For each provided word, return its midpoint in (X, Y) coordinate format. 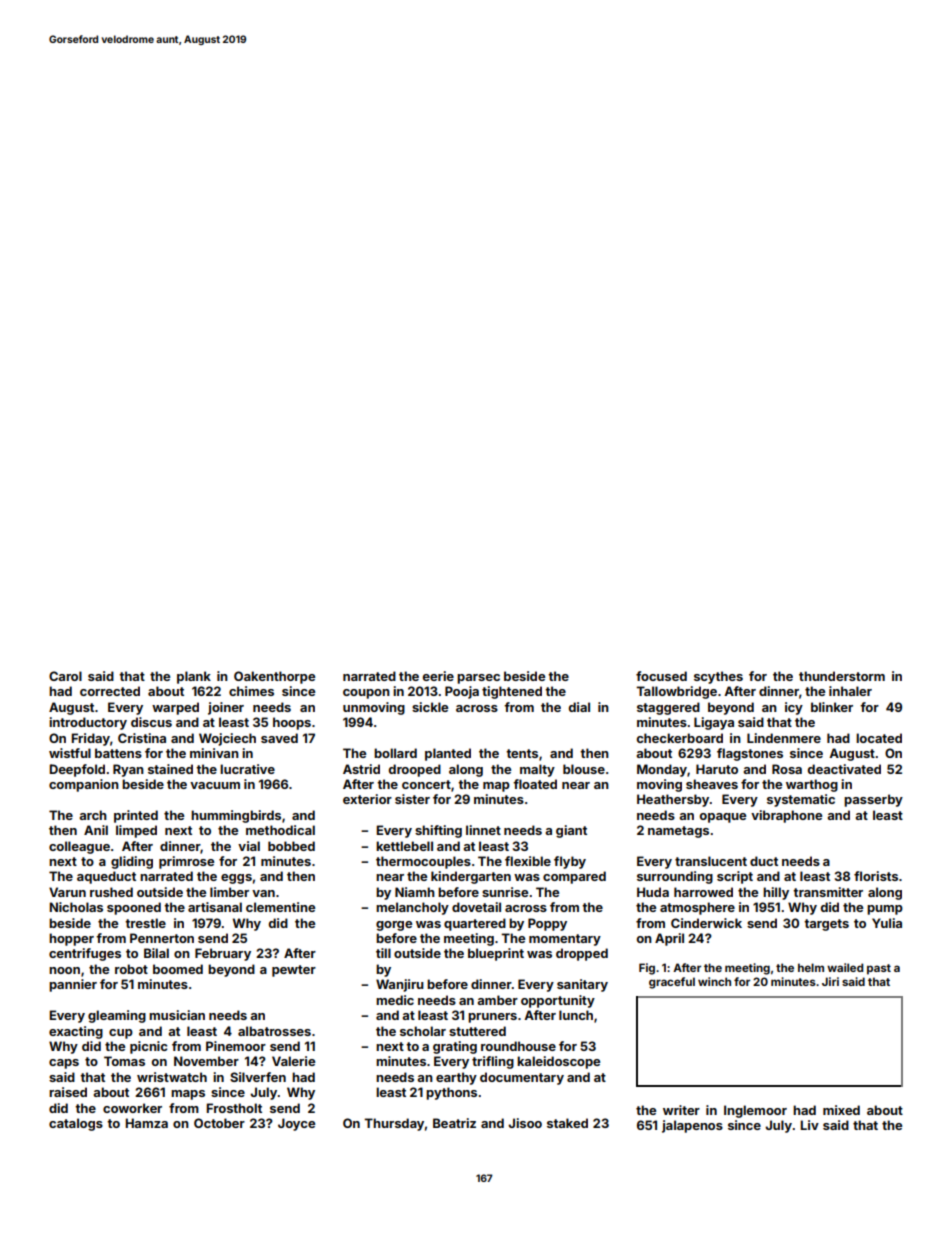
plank (194, 677)
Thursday (394, 1124)
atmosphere (697, 908)
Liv (810, 1125)
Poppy (547, 924)
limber (229, 892)
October (219, 1123)
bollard (395, 753)
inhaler (850, 691)
